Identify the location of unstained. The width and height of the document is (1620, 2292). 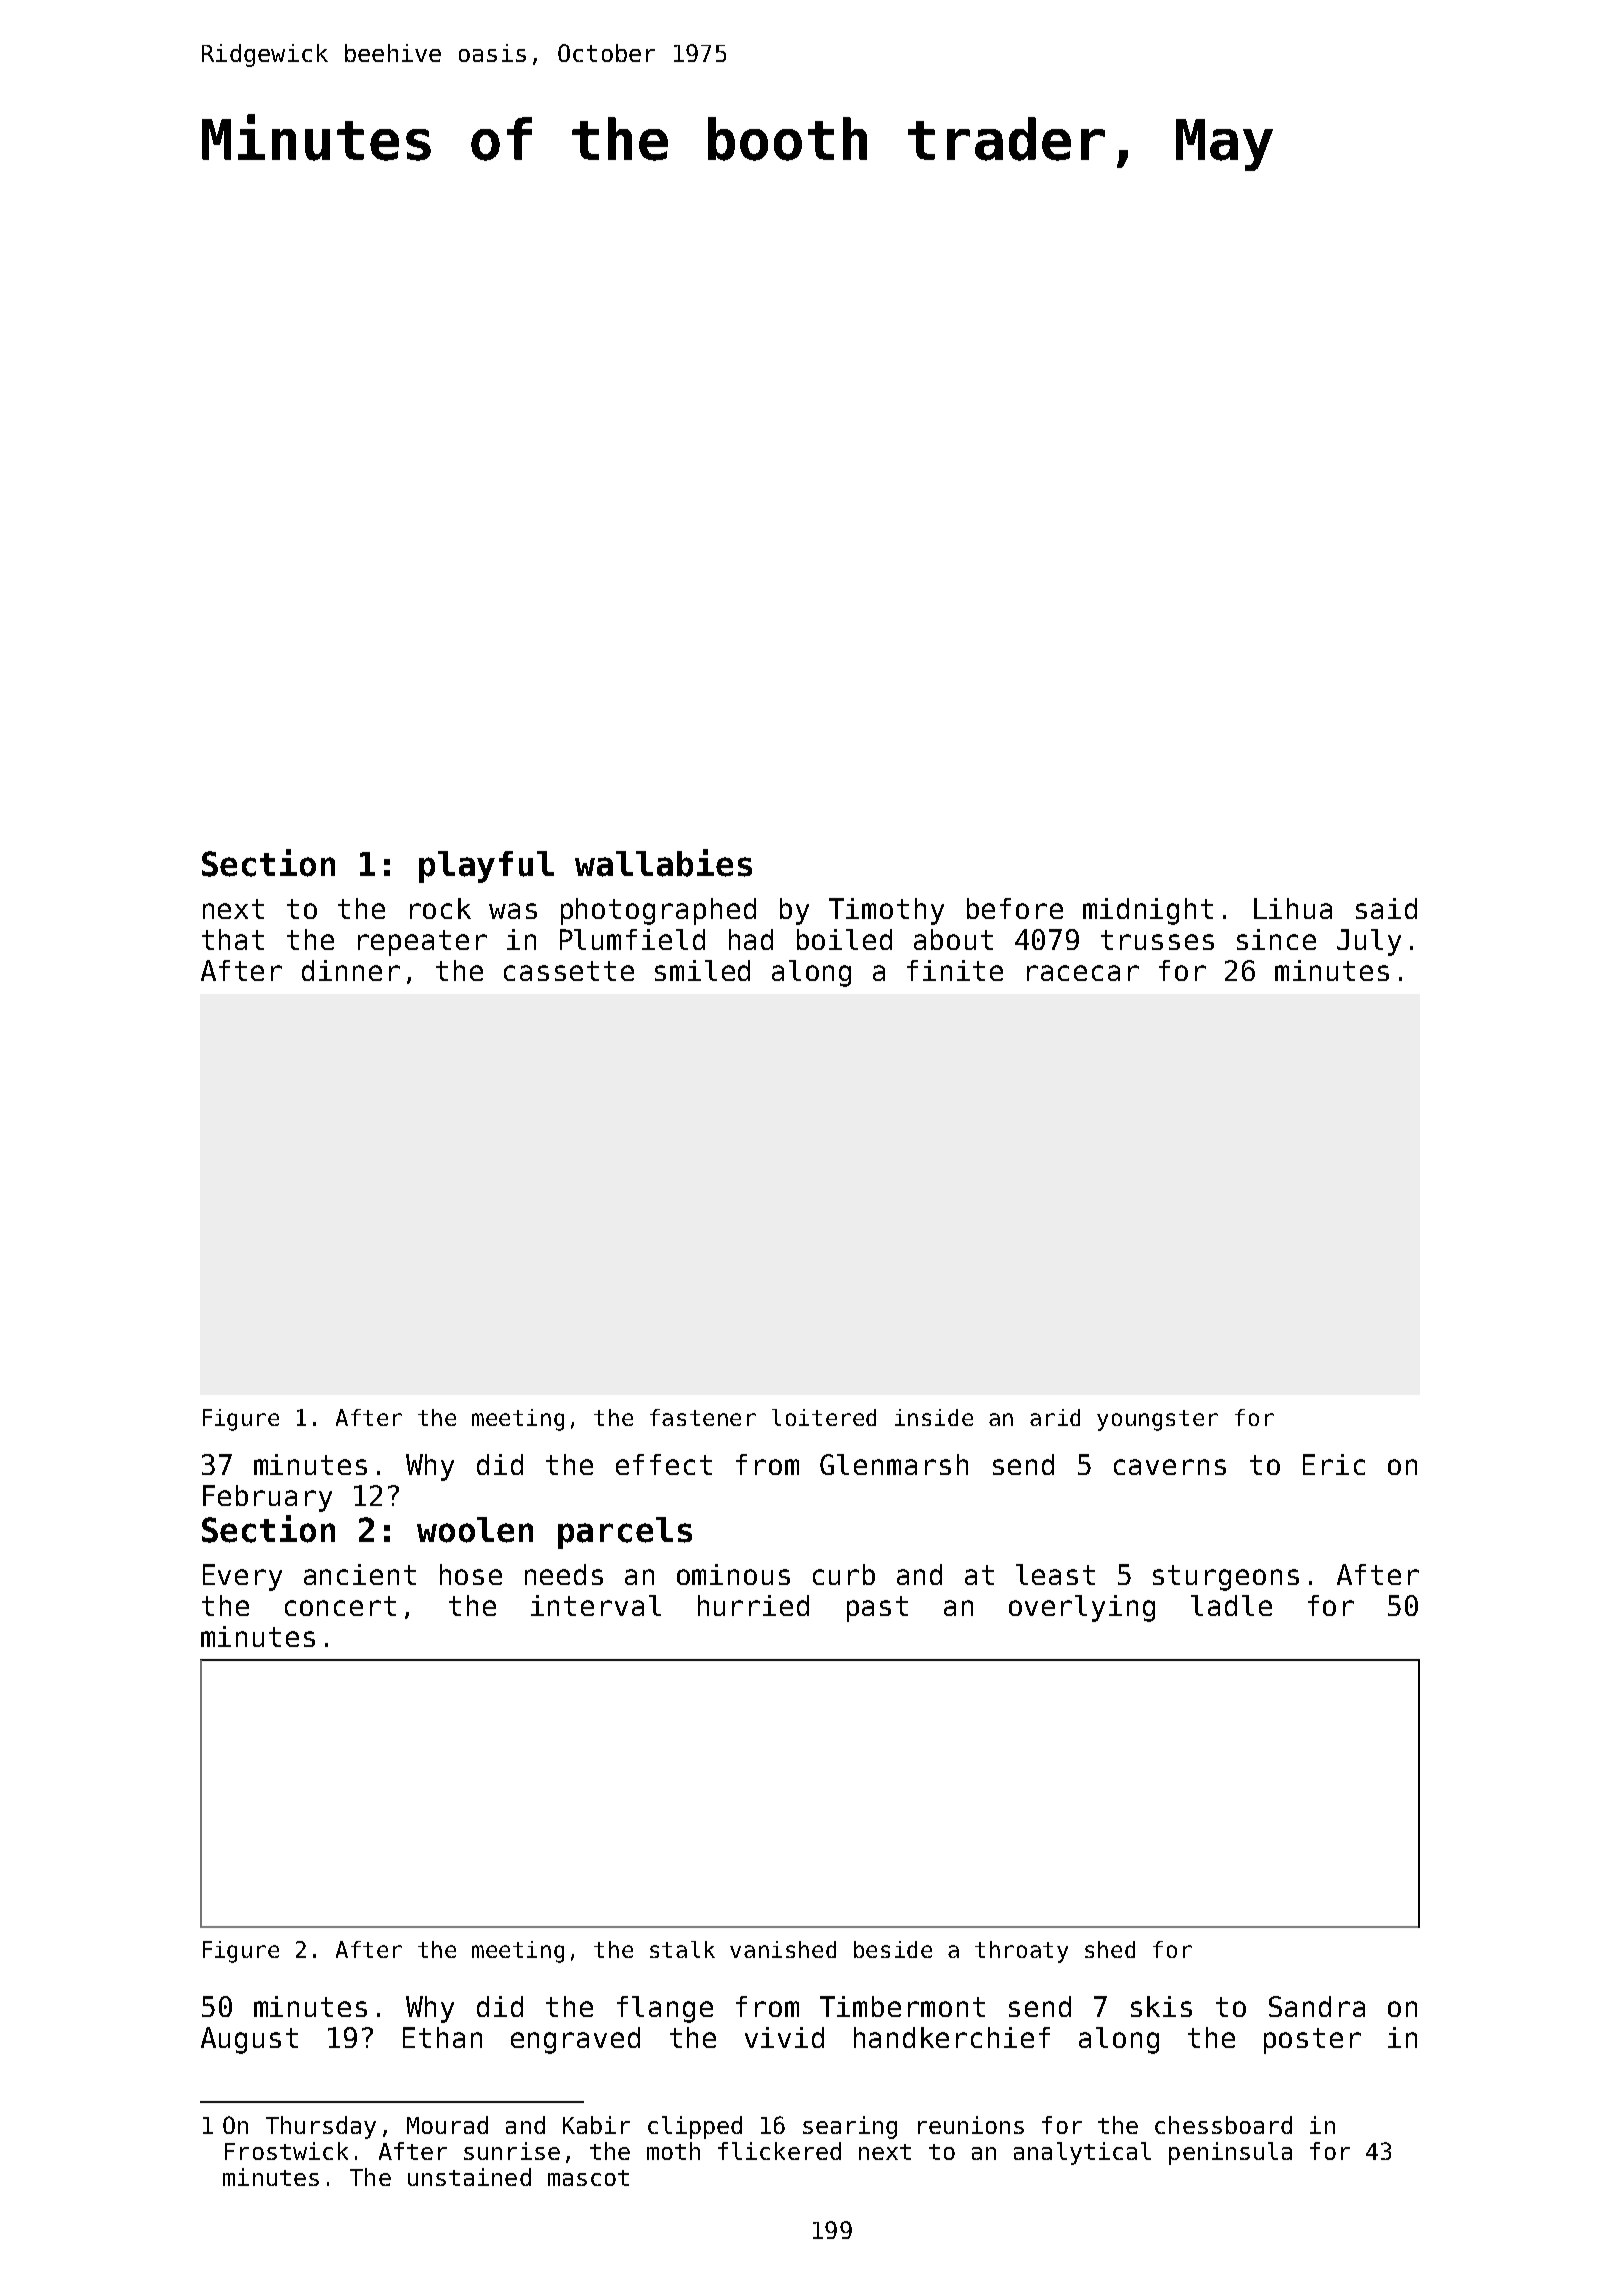
(469, 2177).
